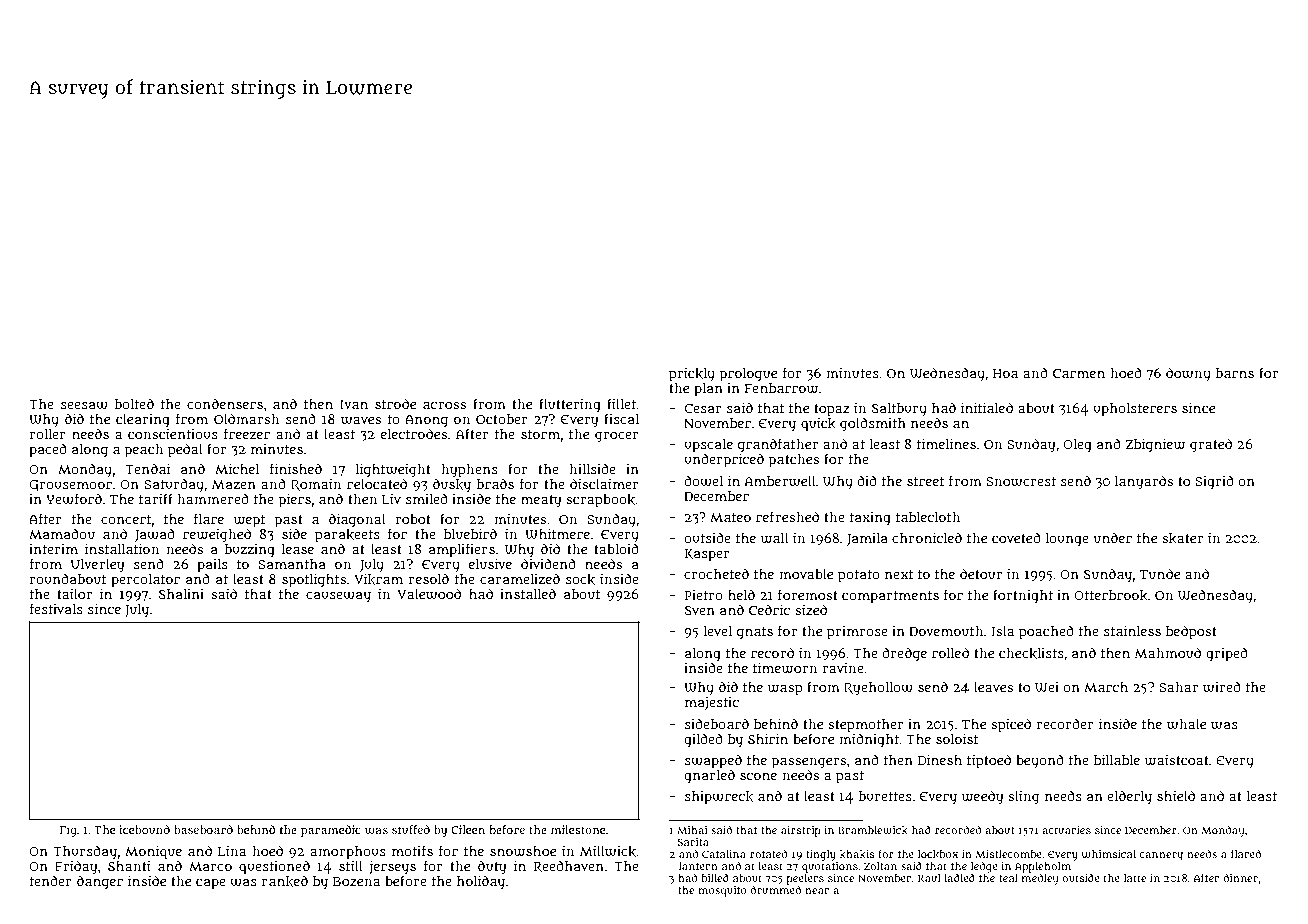  Describe the element at coordinates (338, 597) in the screenshot. I see `causeway` at that location.
